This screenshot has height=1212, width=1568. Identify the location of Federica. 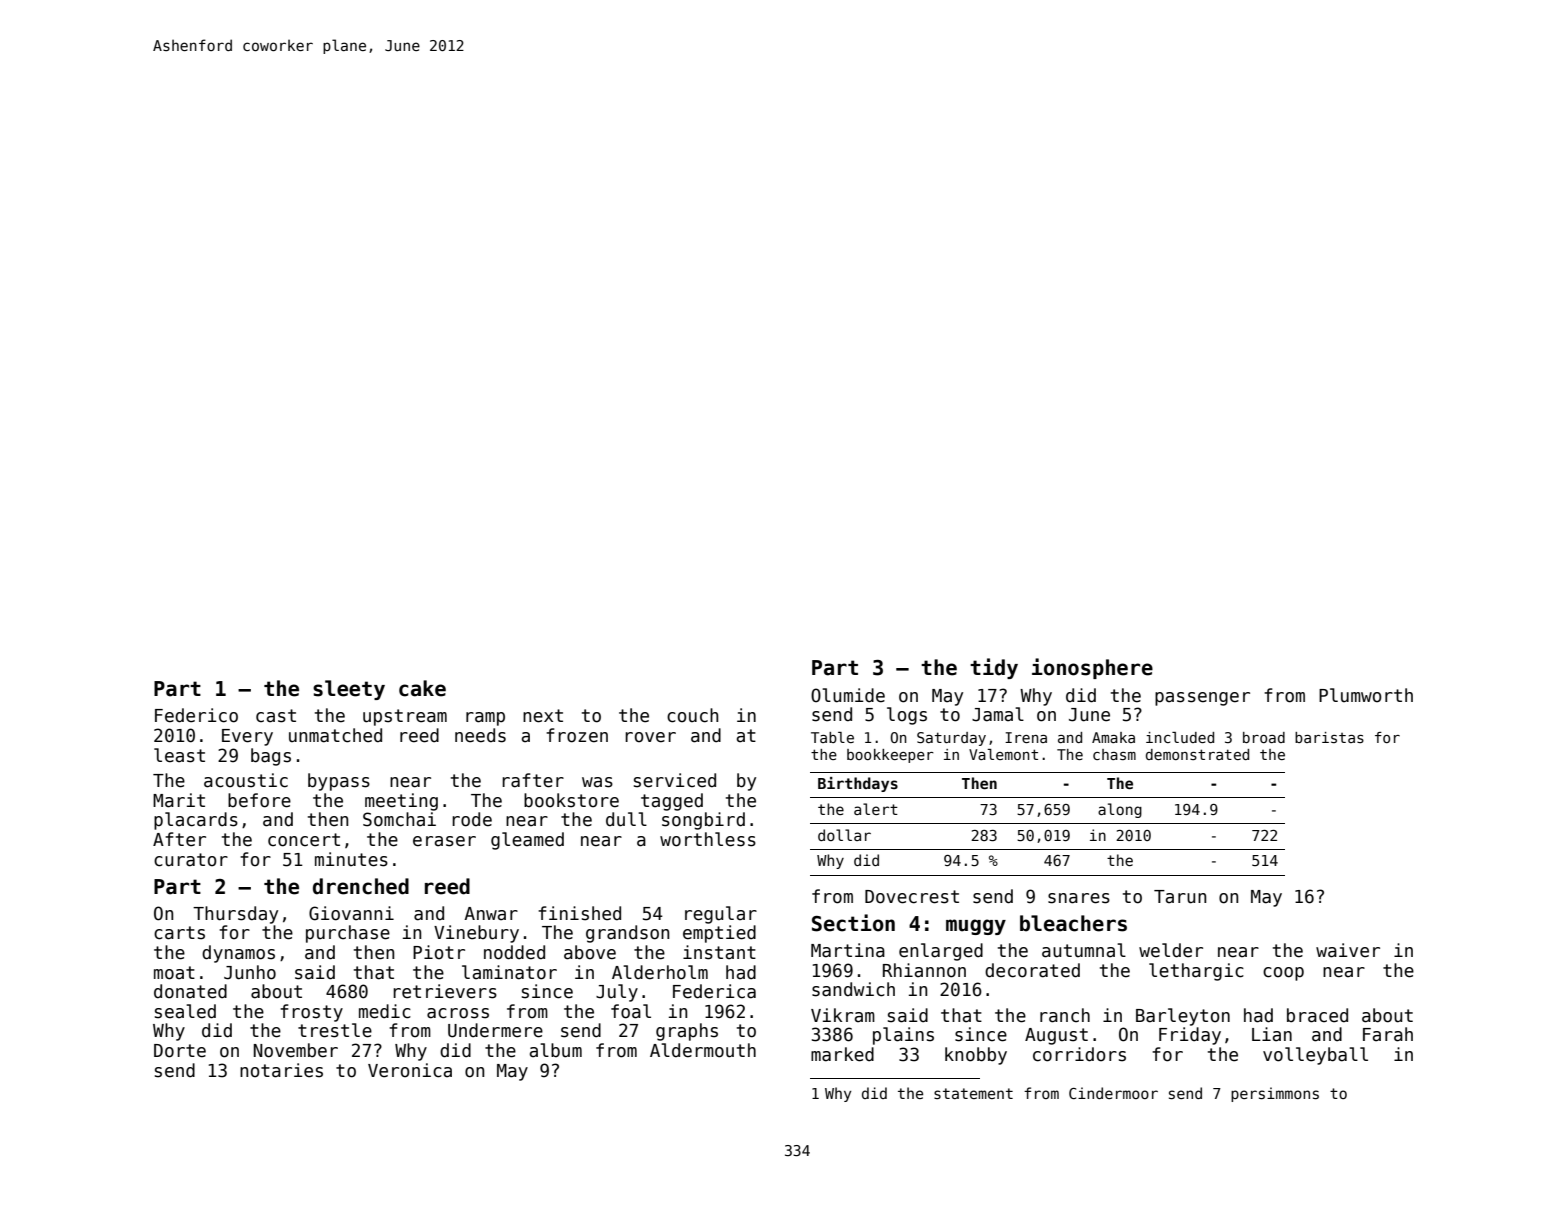
(714, 991).
